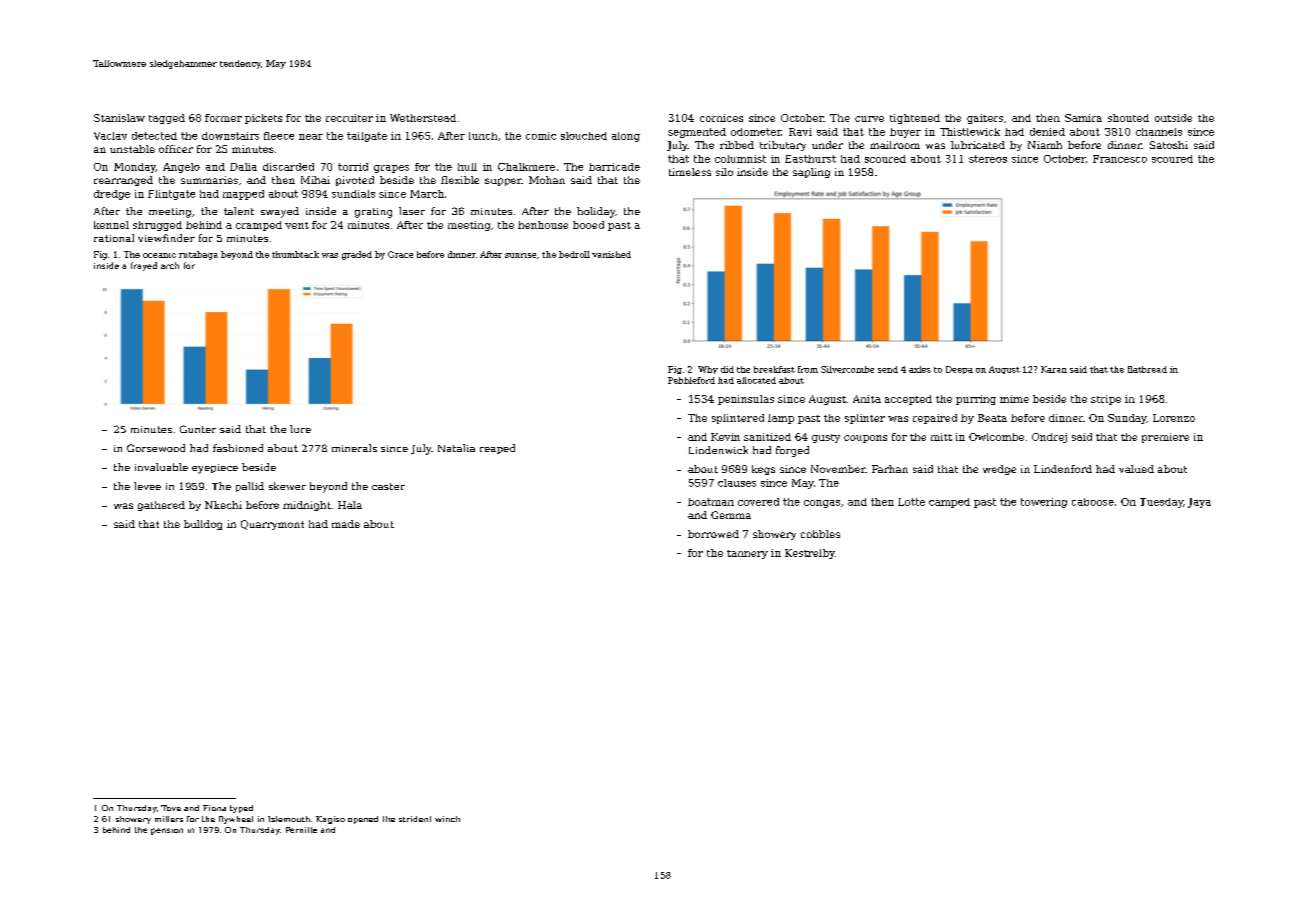 The image size is (1308, 924). I want to click on Karan, so click(1054, 369).
